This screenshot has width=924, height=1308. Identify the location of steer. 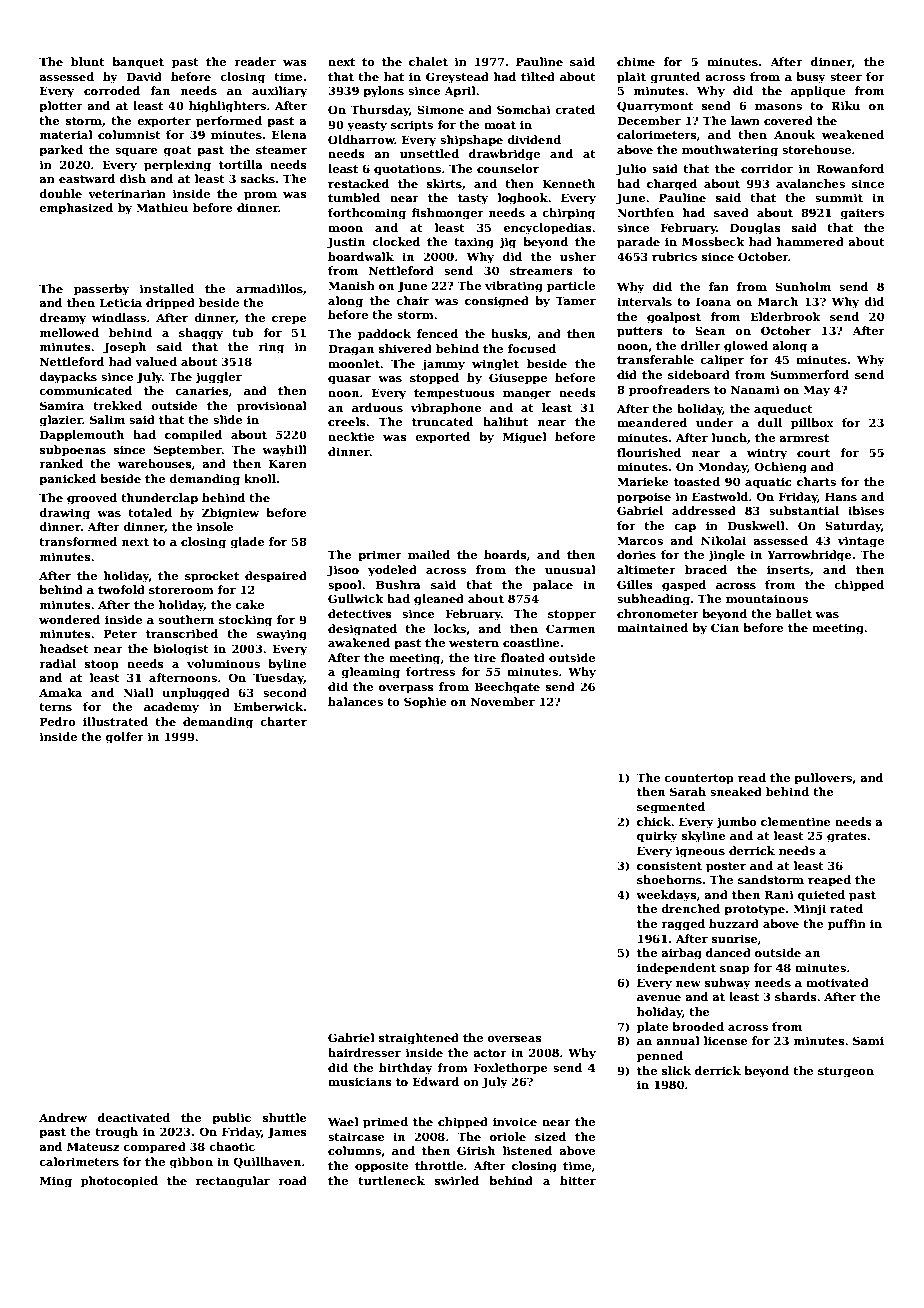
(846, 77).
